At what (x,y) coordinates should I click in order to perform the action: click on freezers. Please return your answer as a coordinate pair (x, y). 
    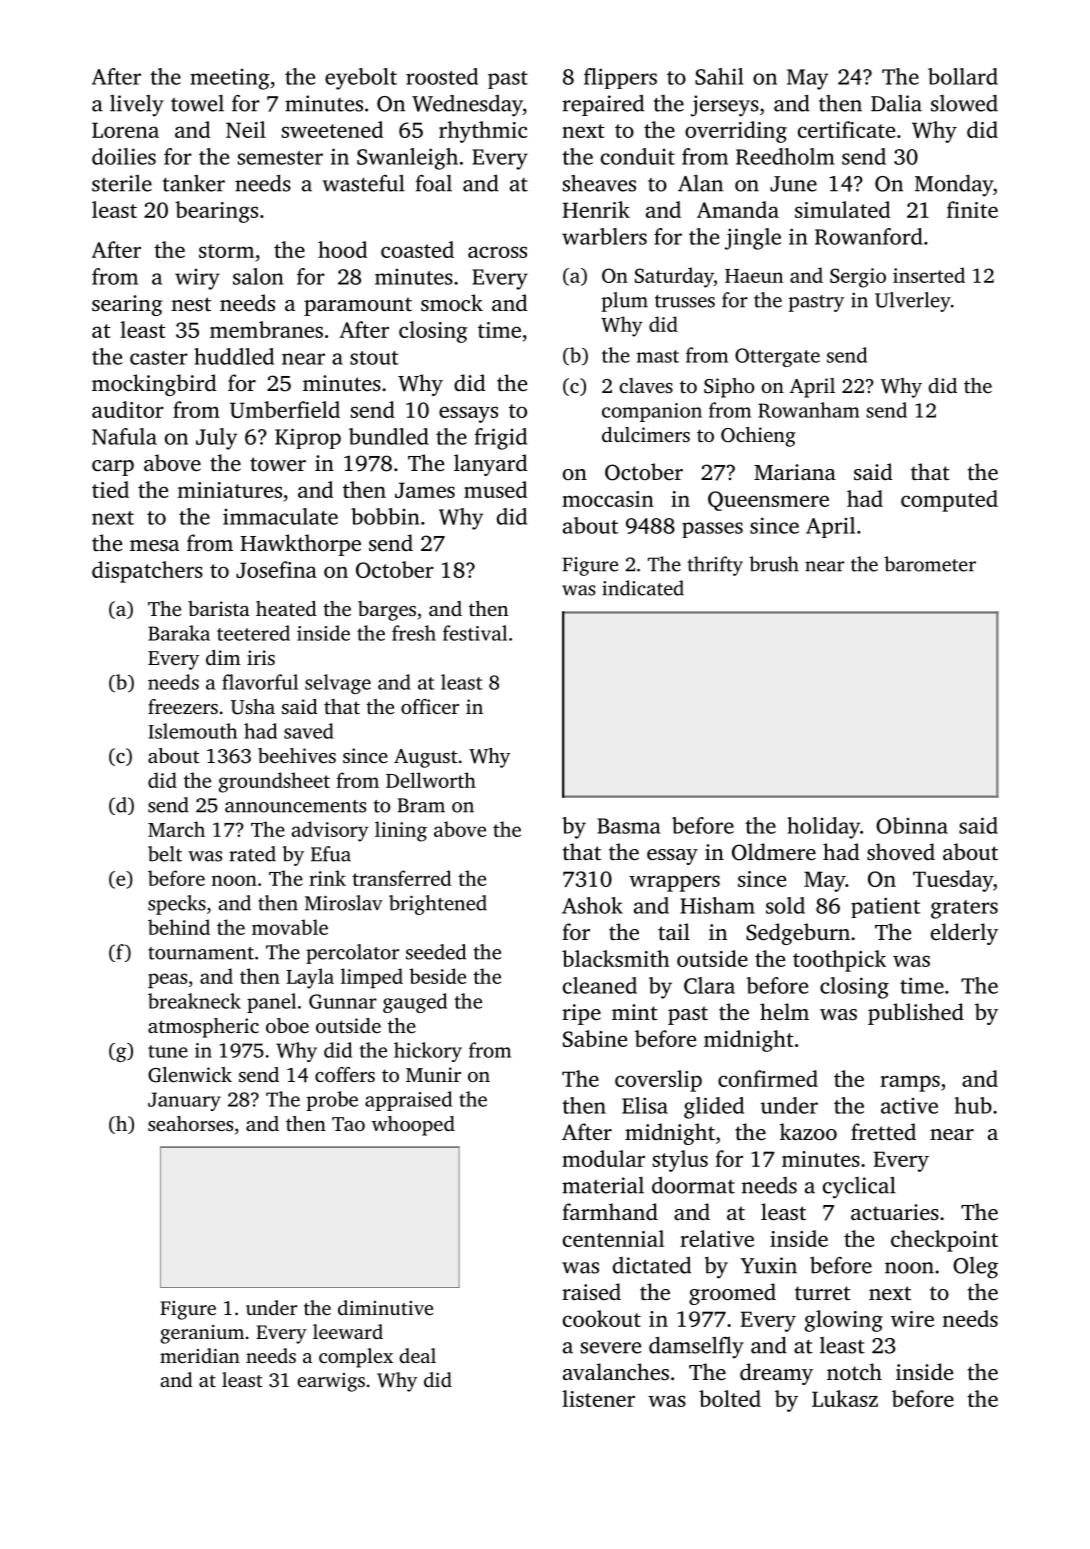
    Looking at the image, I should click on (183, 706).
